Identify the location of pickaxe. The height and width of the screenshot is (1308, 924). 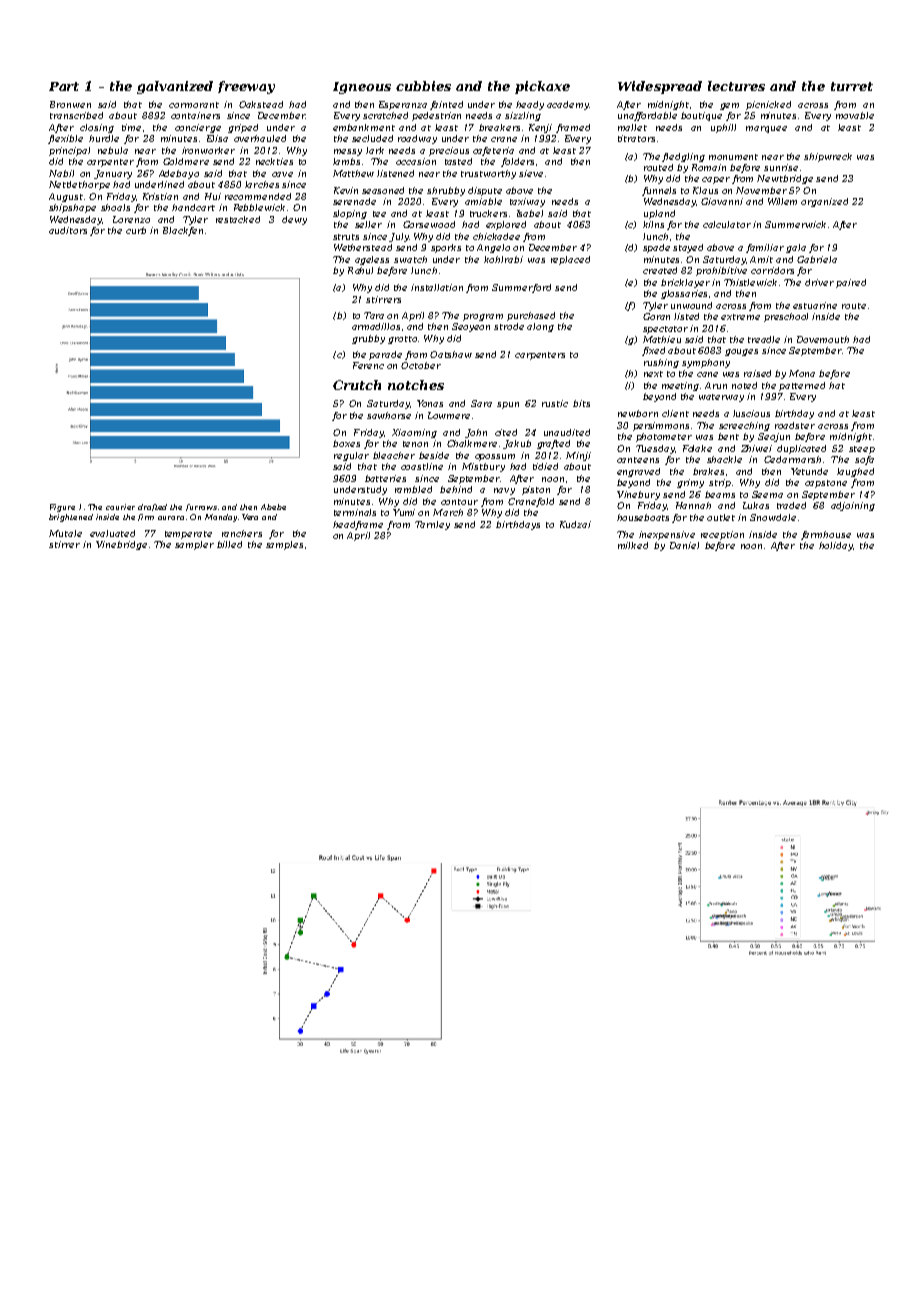
(542, 87).
